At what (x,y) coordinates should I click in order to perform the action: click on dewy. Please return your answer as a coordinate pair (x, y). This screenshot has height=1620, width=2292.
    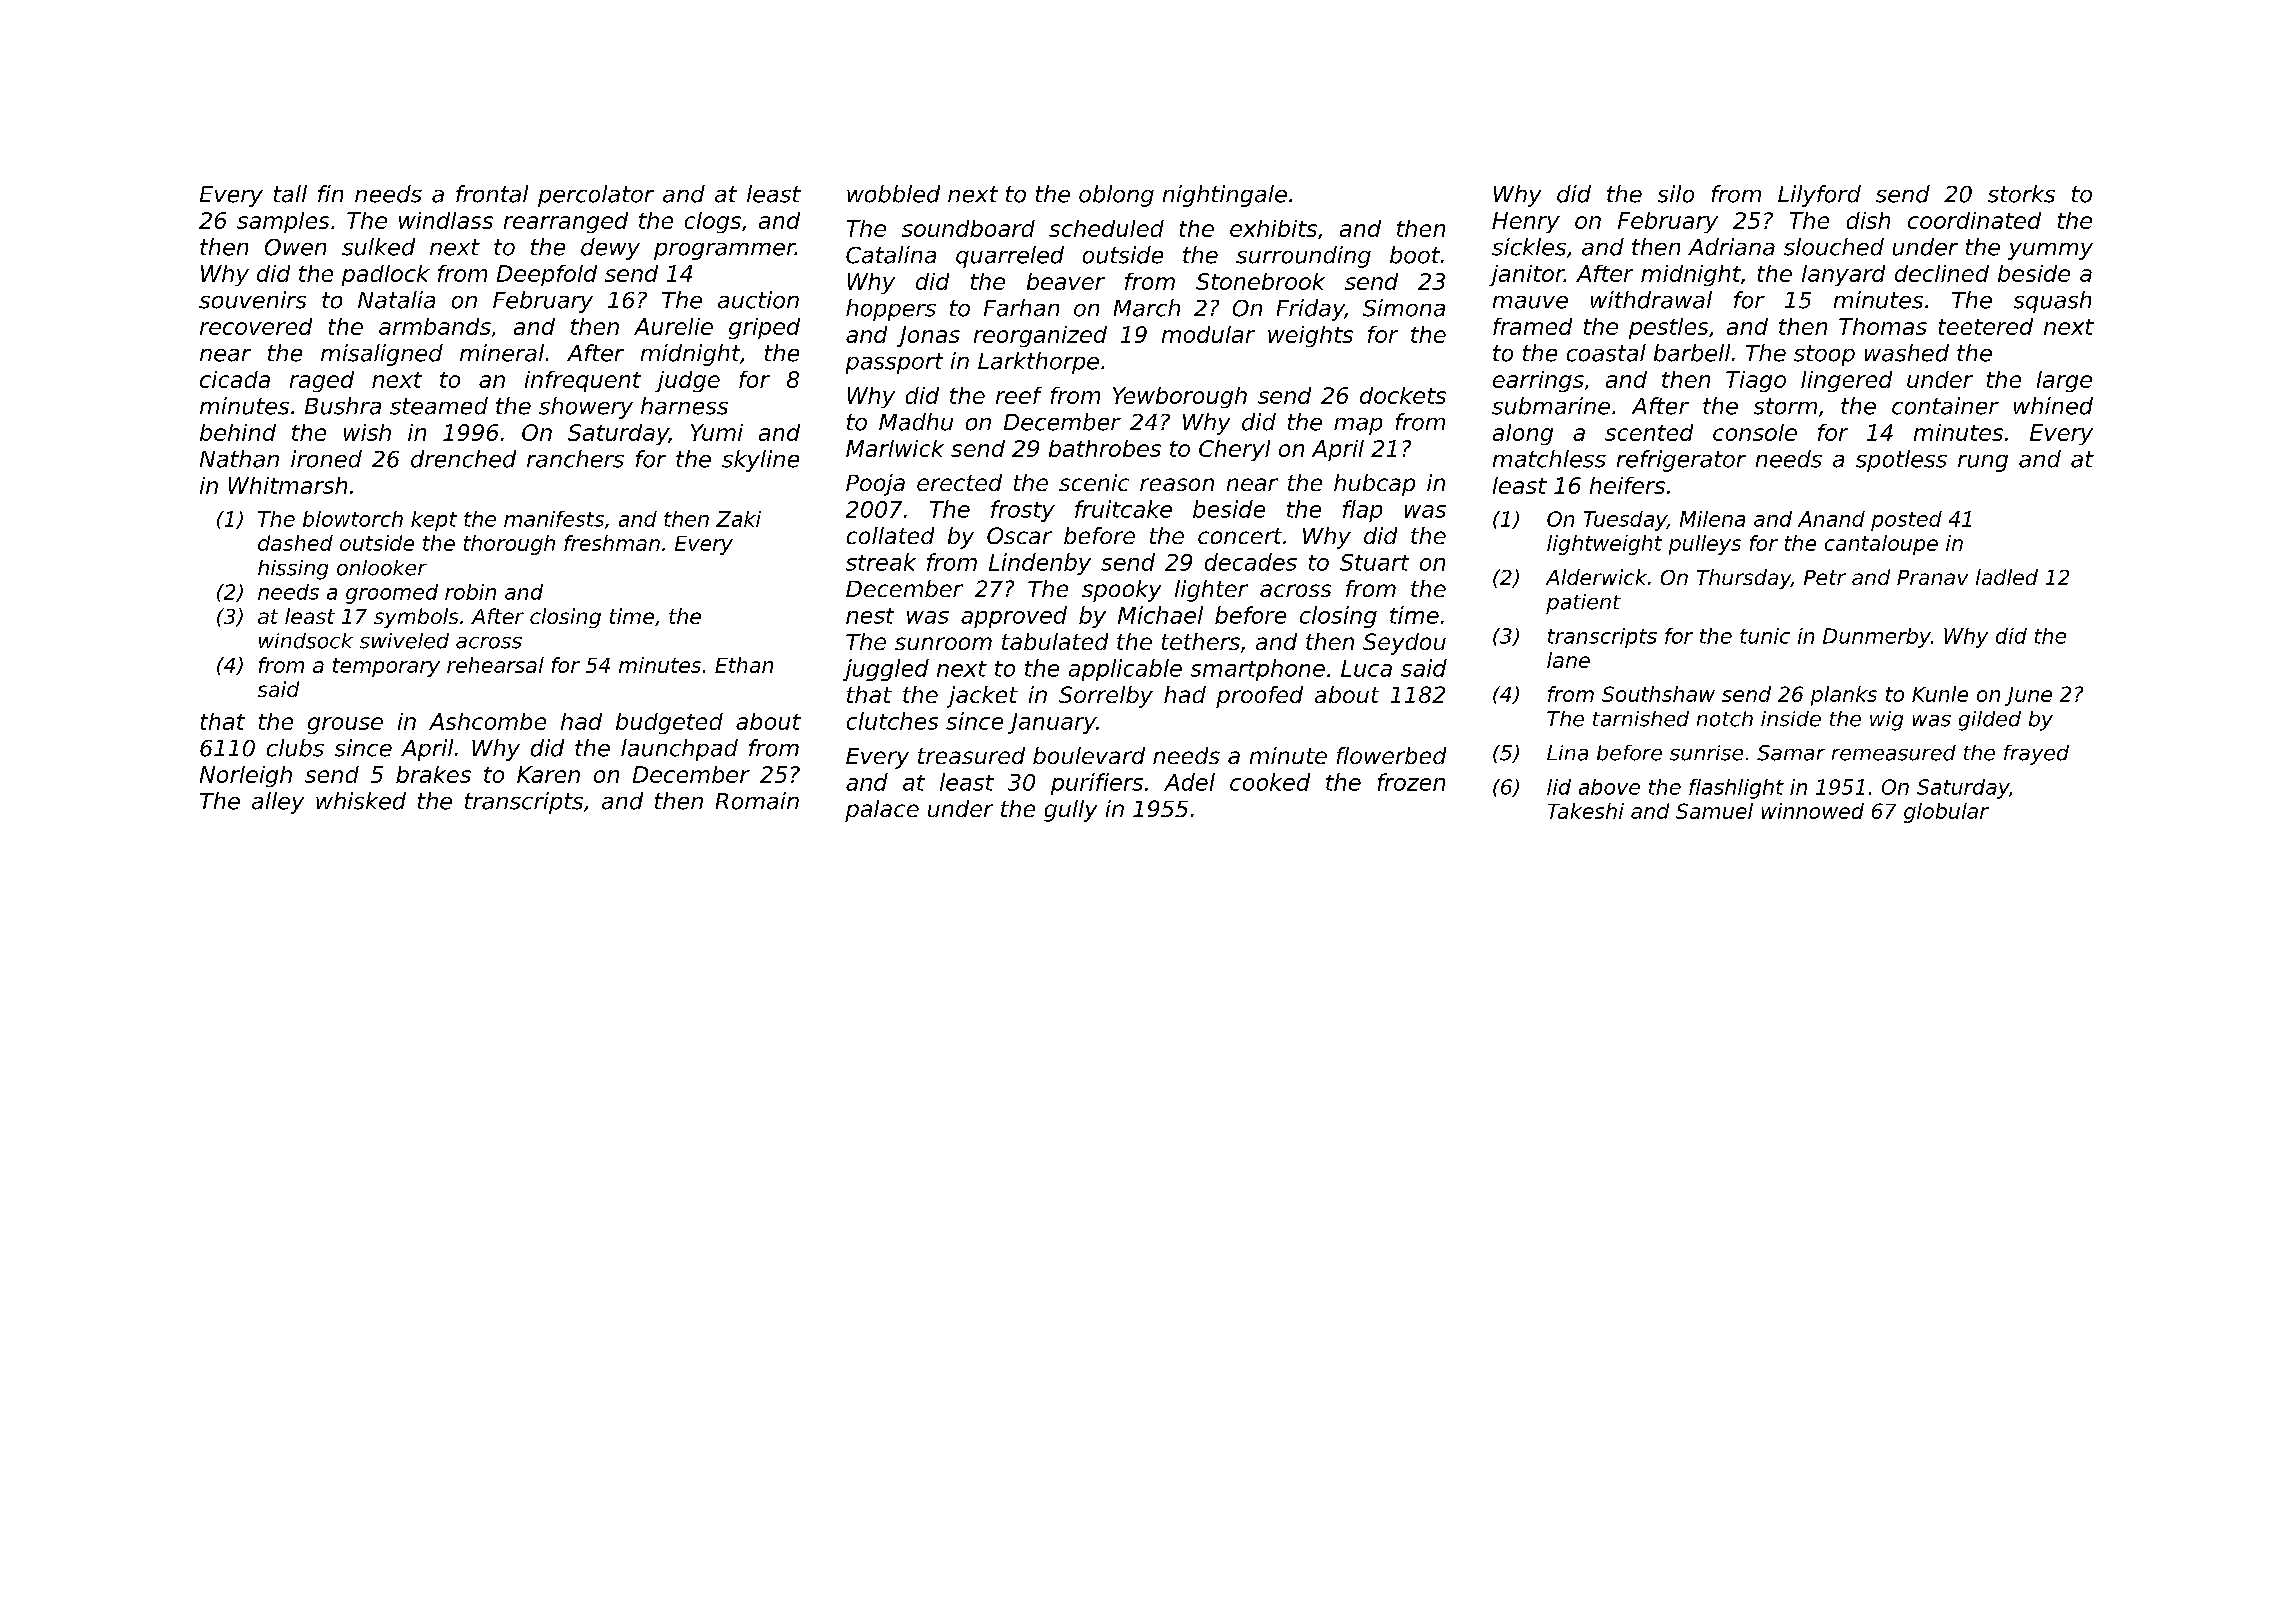
    Looking at the image, I should click on (610, 249).
